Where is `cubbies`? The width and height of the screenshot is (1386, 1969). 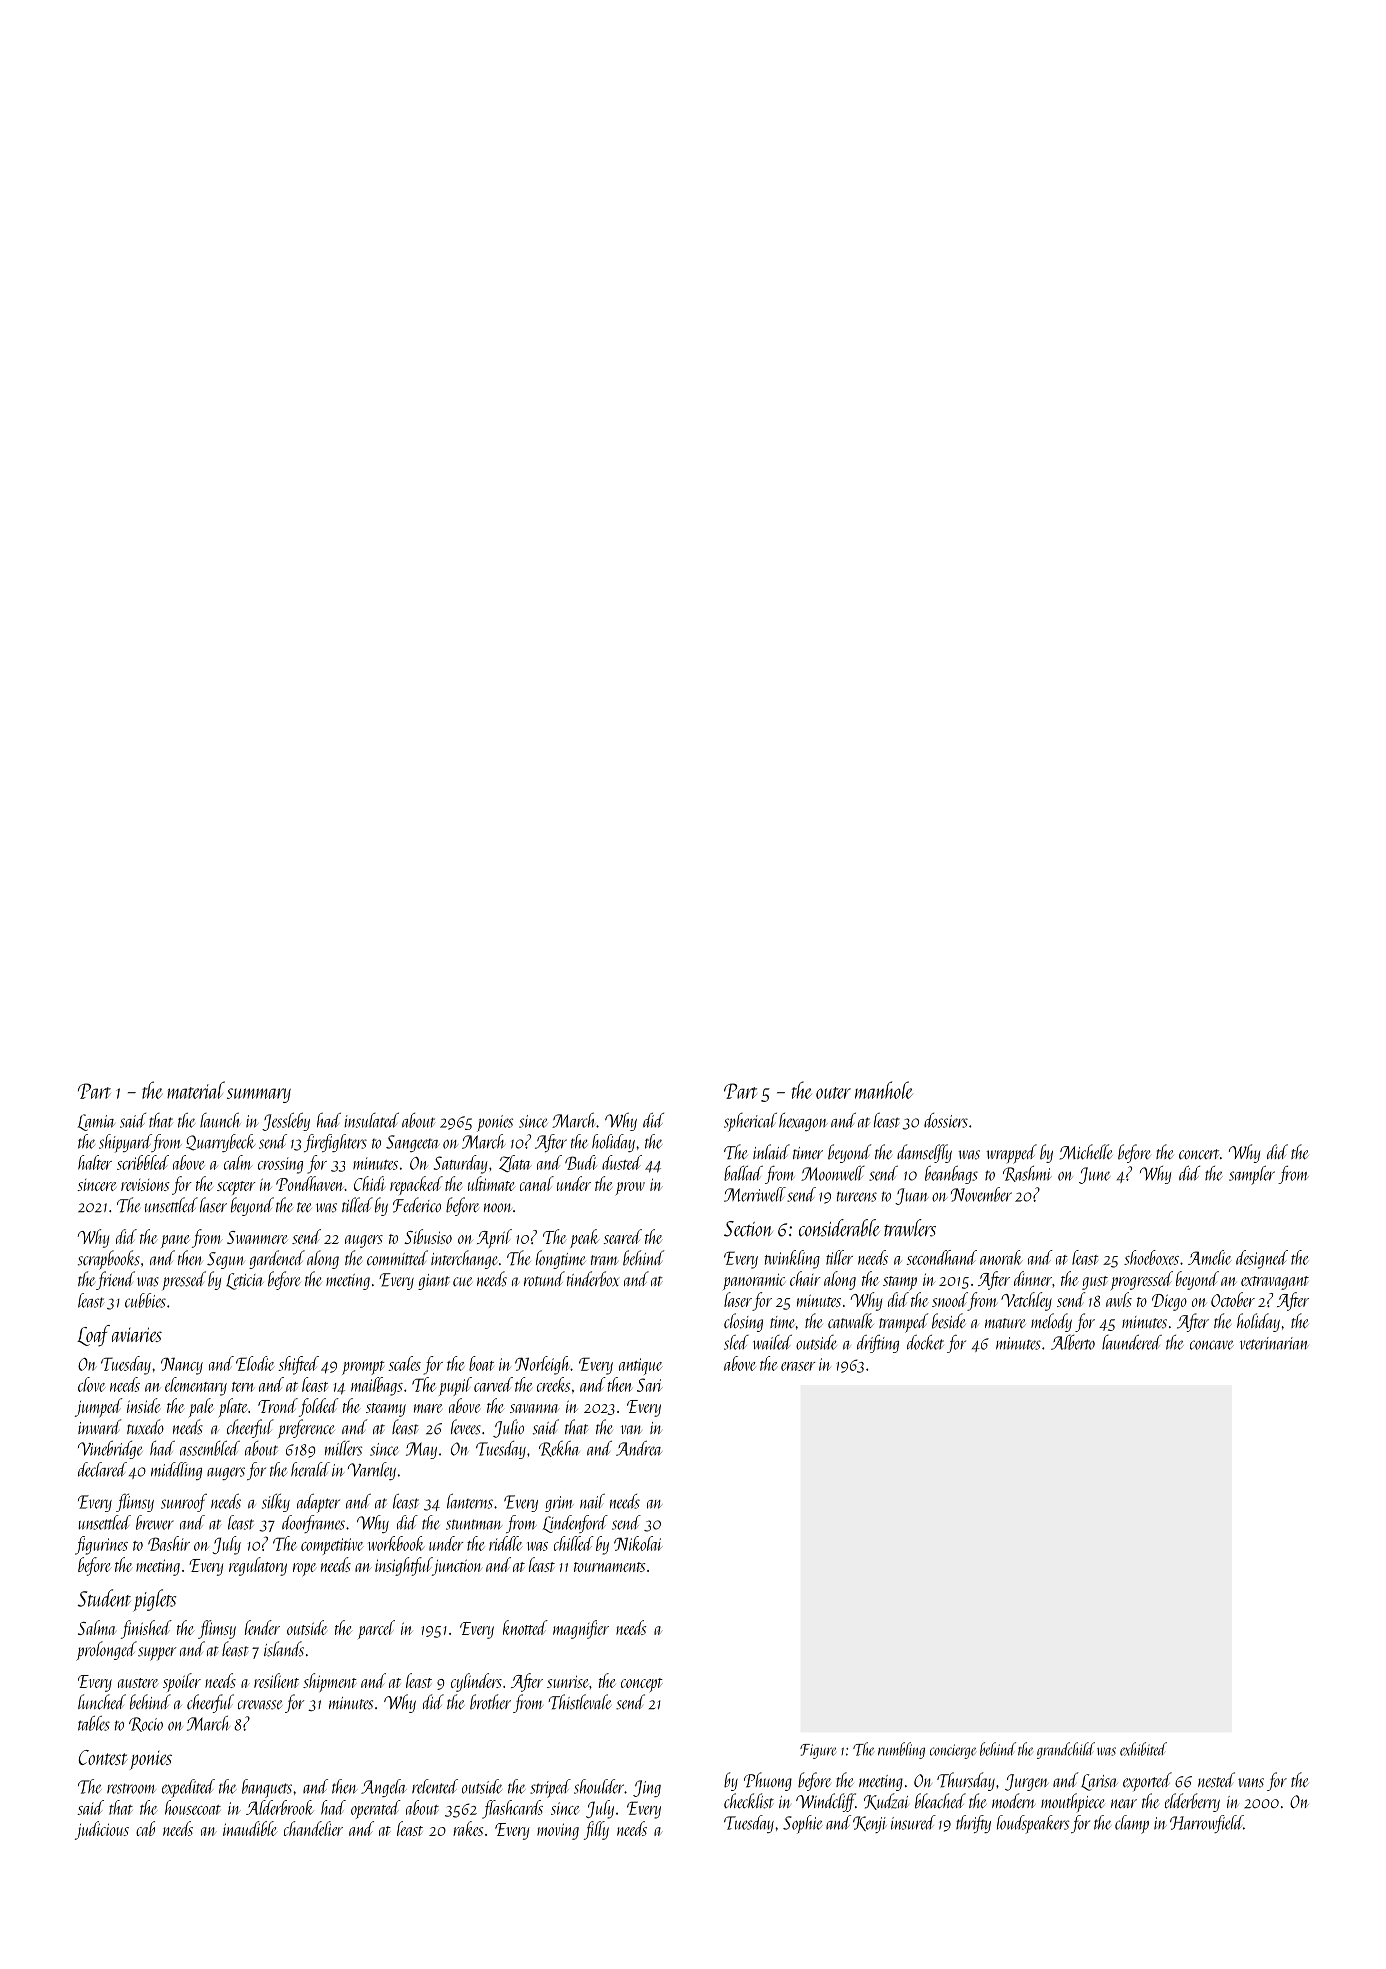 cubbies is located at coordinates (145, 1300).
